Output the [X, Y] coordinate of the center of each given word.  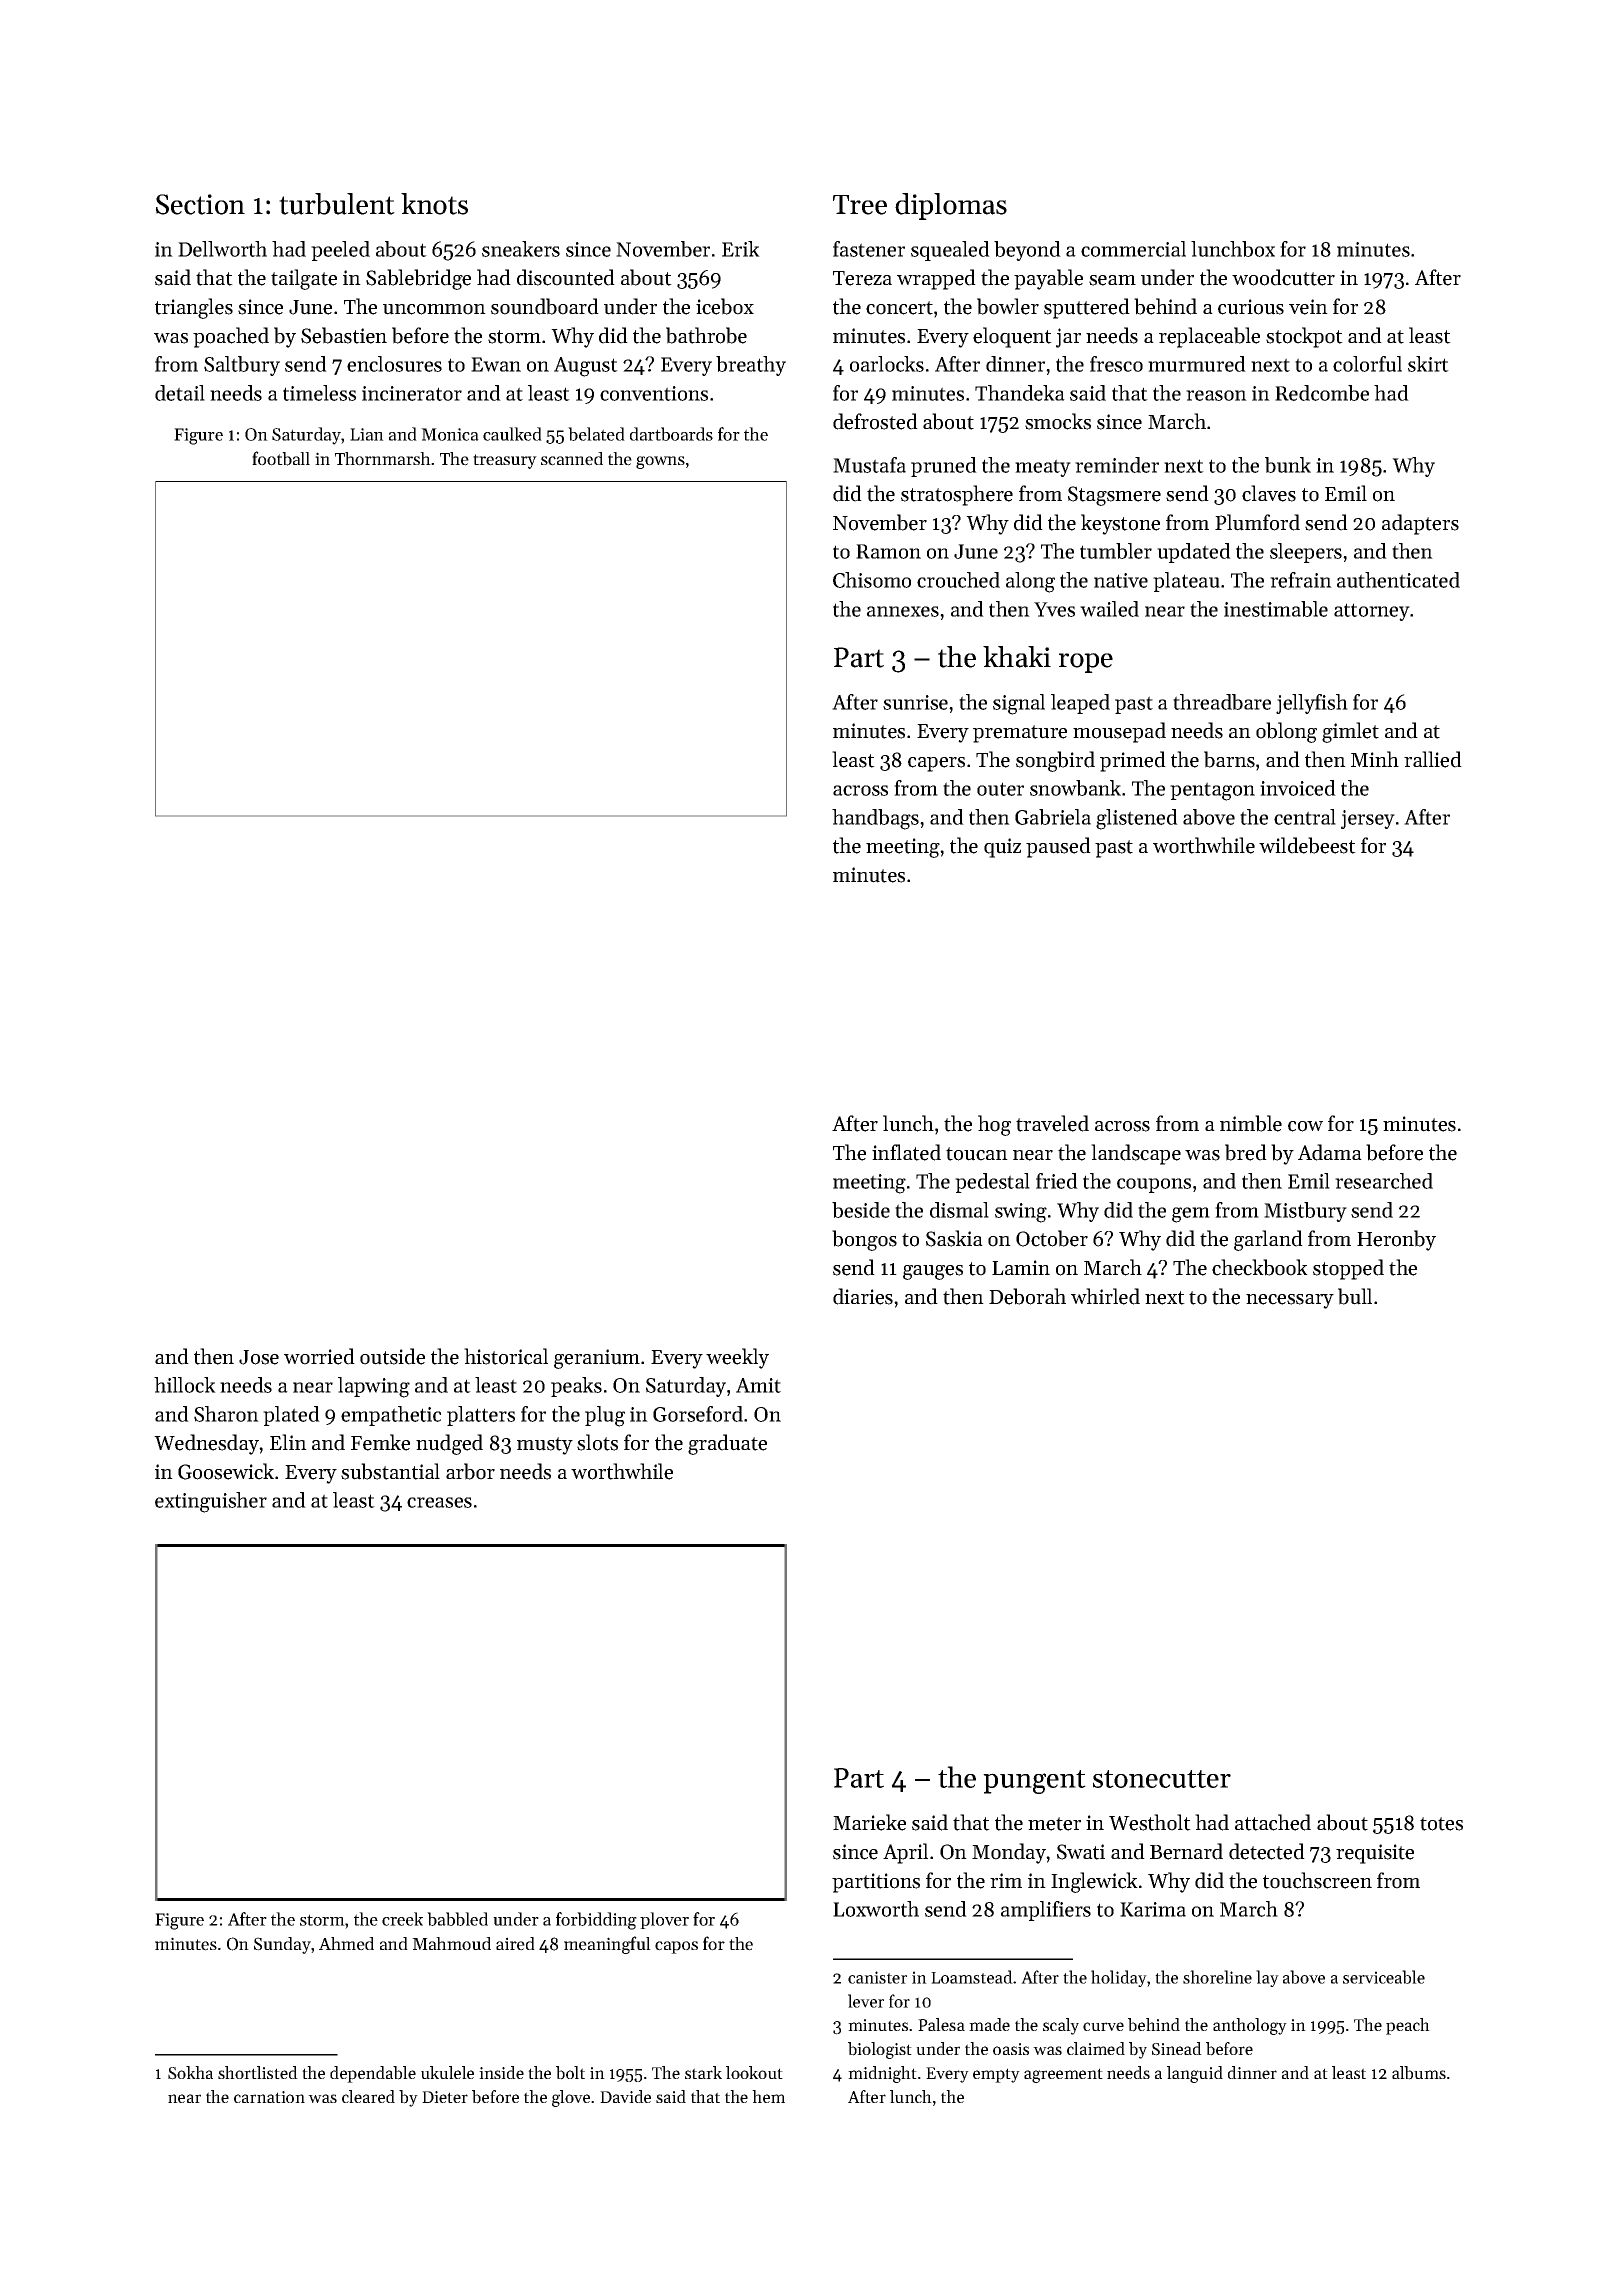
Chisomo [872, 580]
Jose [259, 1357]
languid [1195, 2074]
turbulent [337, 204]
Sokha [190, 2073]
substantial [390, 1471]
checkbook [1260, 1267]
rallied [1433, 759]
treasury [505, 461]
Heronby [1396, 1240]
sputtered [1087, 308]
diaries [863, 1296]
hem [768, 2096]
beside [861, 1210]
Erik [741, 249]
